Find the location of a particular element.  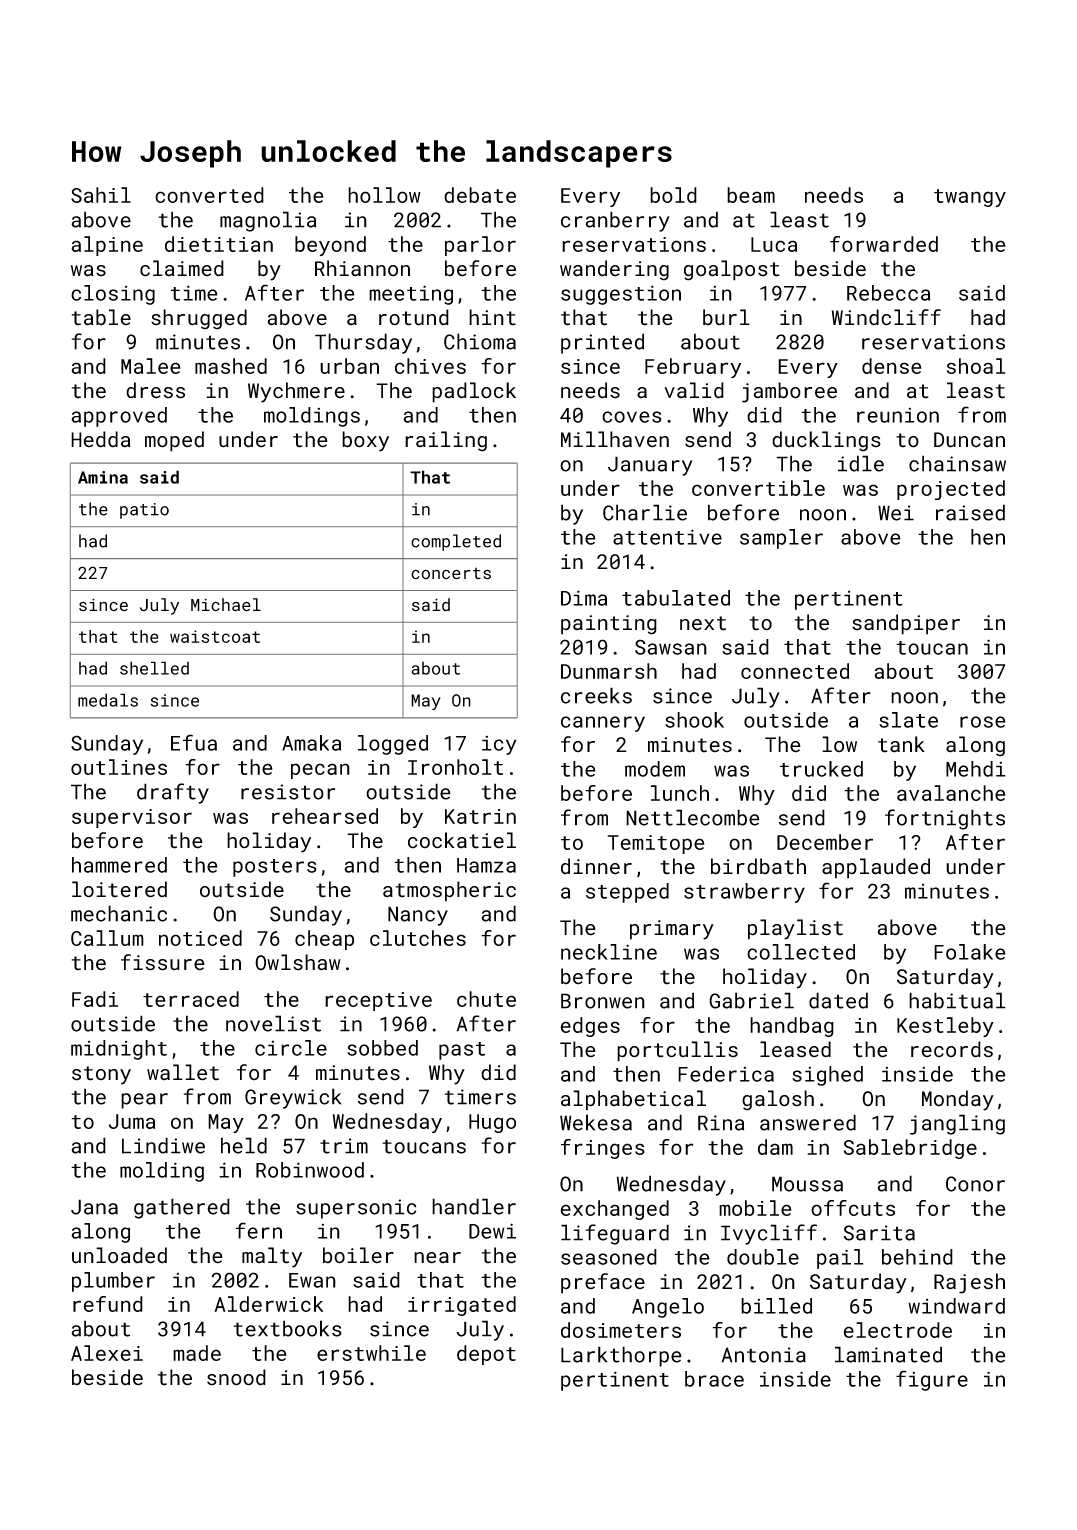

snood is located at coordinates (236, 1377).
